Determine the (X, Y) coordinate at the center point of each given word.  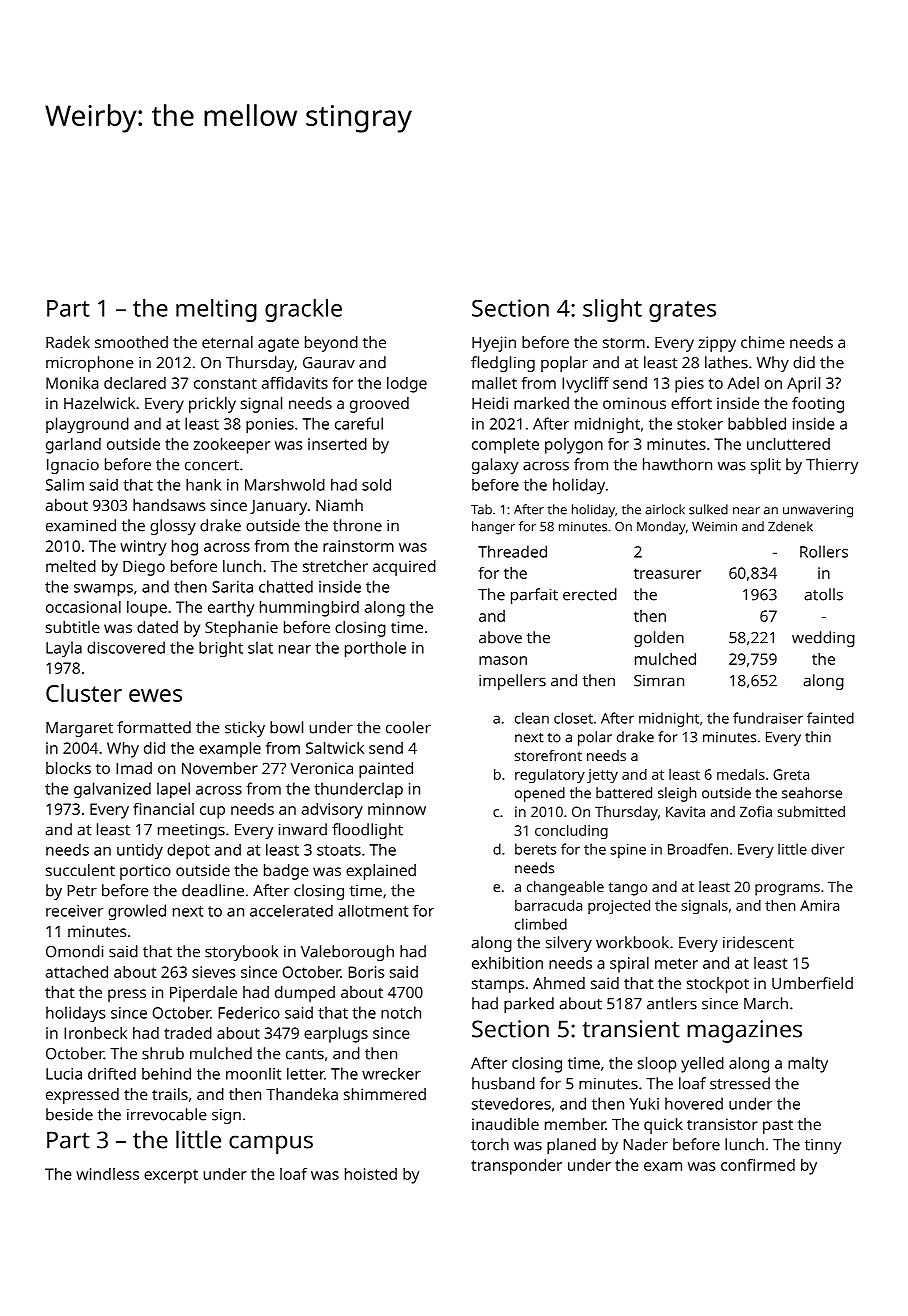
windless (107, 1174)
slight (612, 310)
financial (163, 809)
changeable (565, 888)
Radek (68, 342)
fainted (830, 718)
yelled (702, 1065)
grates (682, 311)
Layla (64, 649)
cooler (408, 727)
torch (490, 1144)
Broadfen (698, 849)
